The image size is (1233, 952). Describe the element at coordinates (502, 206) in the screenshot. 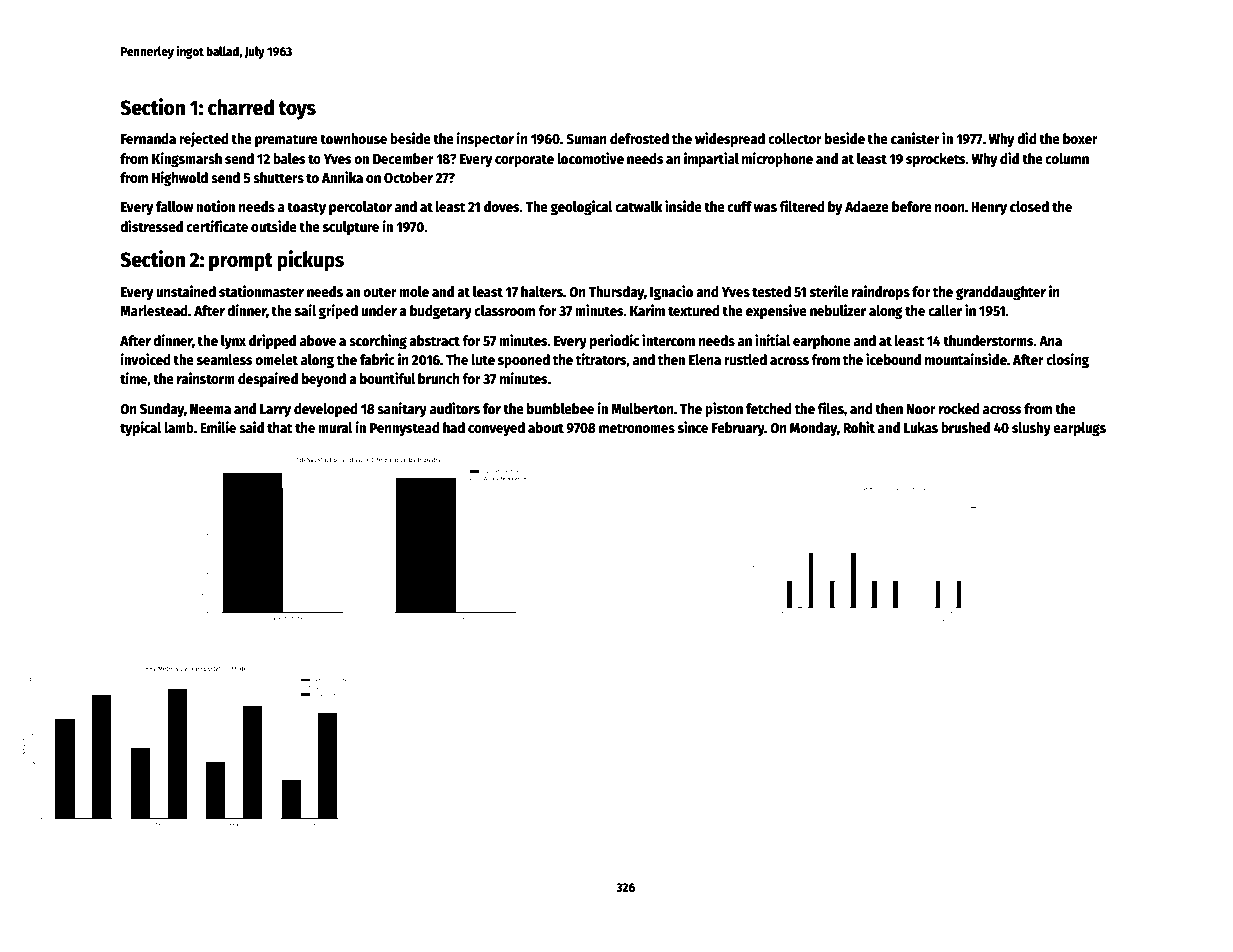

I see `doves` at that location.
